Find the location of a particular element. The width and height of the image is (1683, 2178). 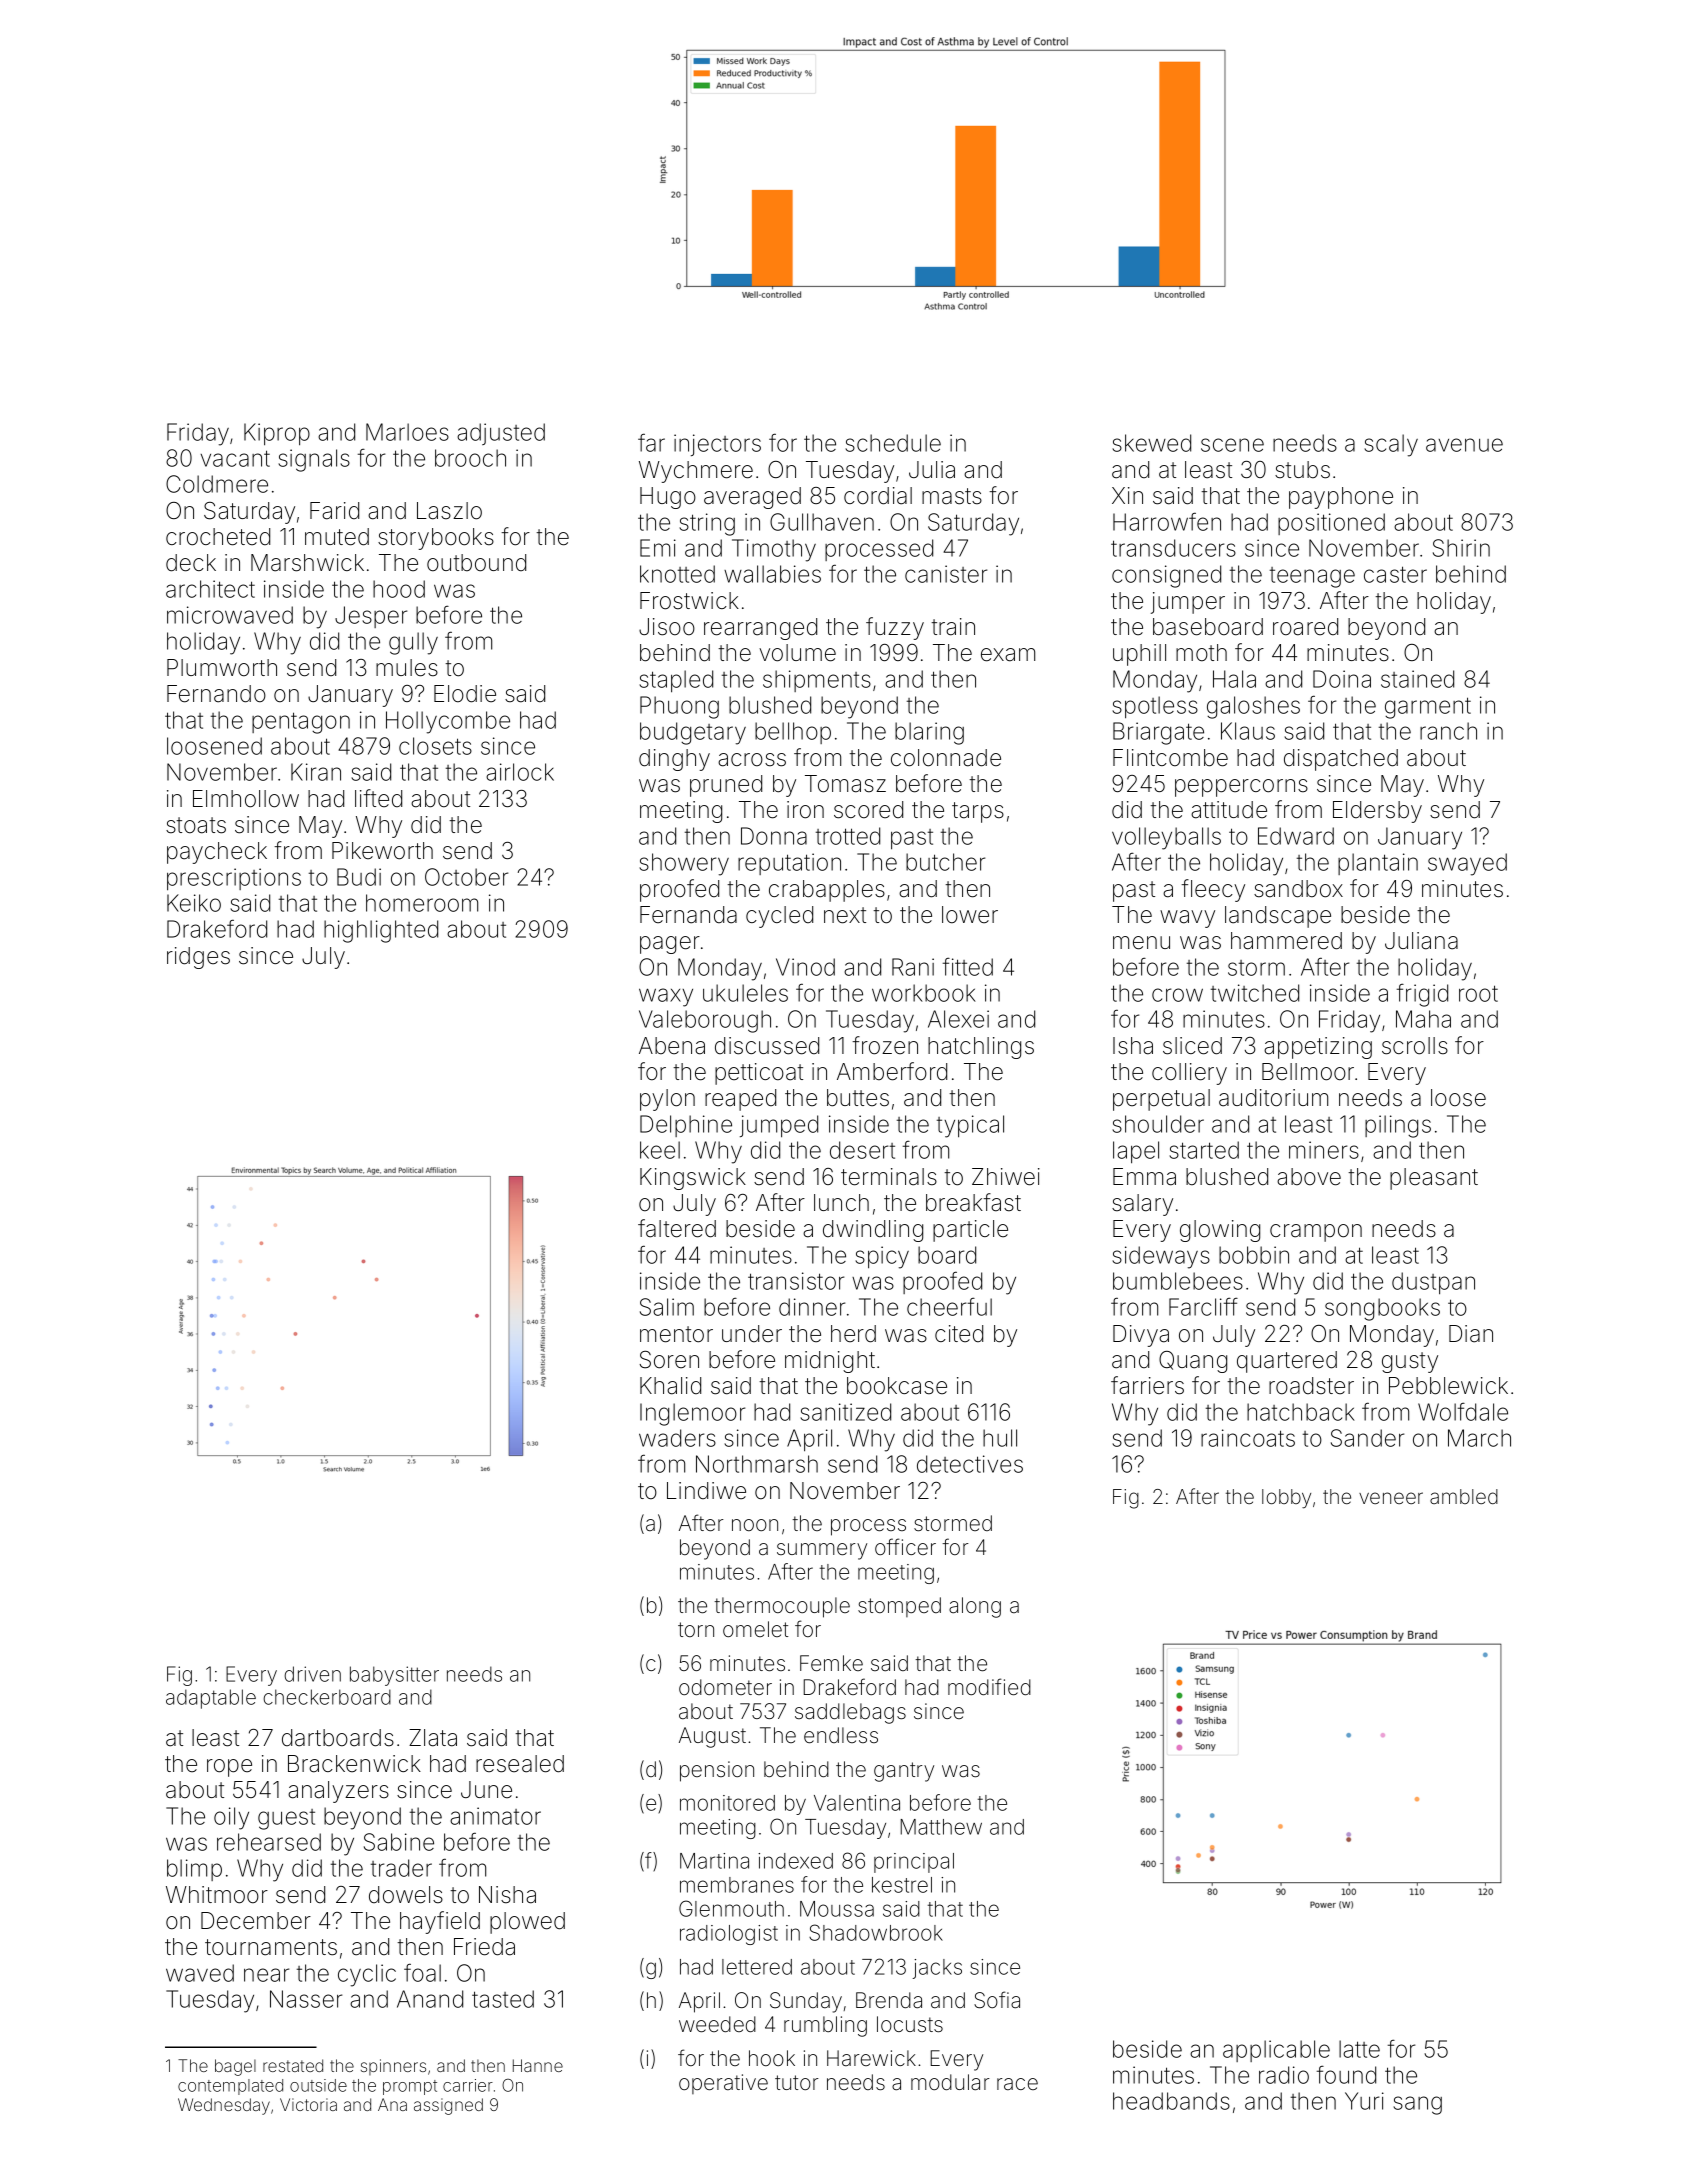

driven is located at coordinates (312, 1674).
